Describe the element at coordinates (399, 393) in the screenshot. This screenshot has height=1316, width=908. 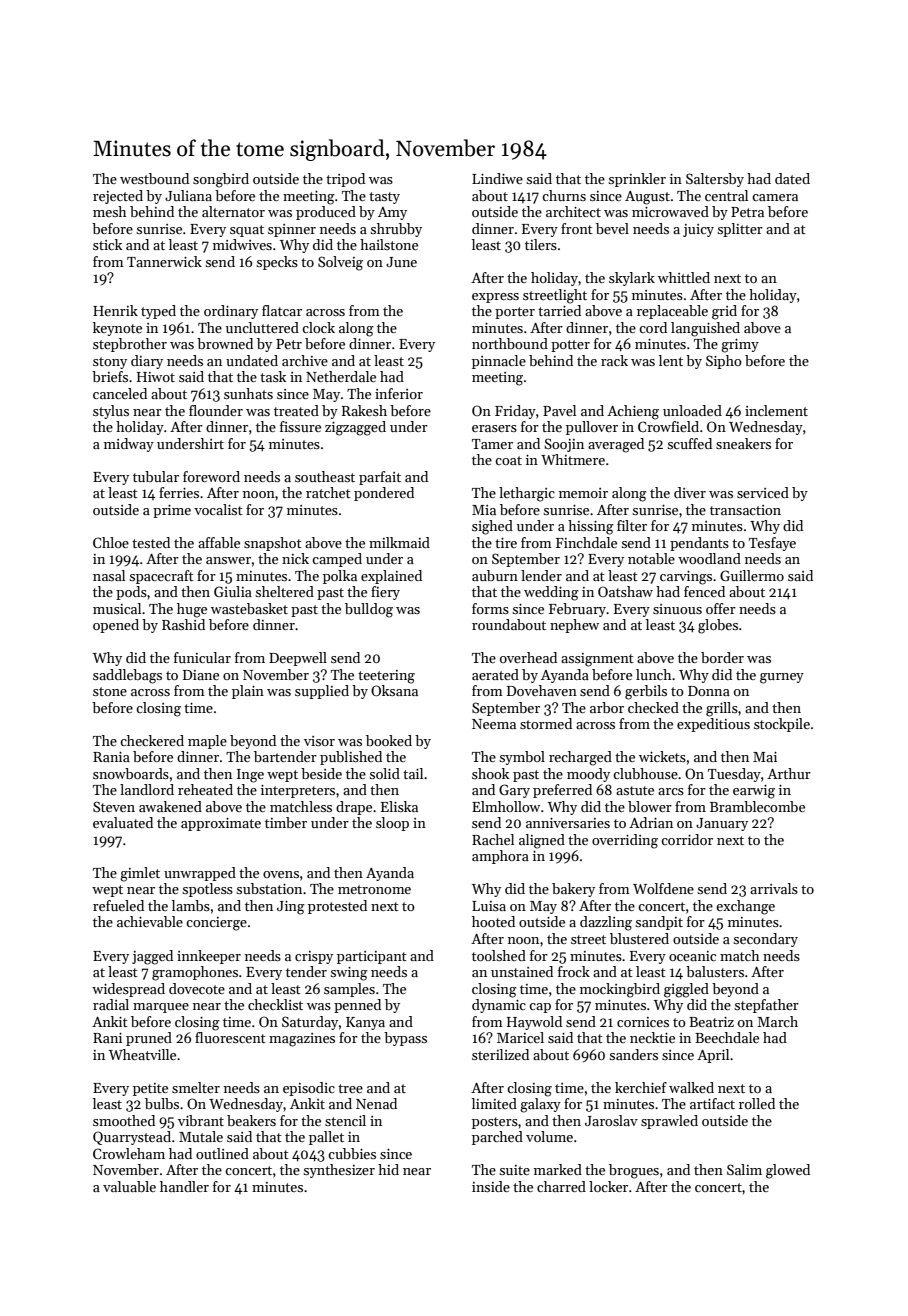
I see `inferior` at that location.
